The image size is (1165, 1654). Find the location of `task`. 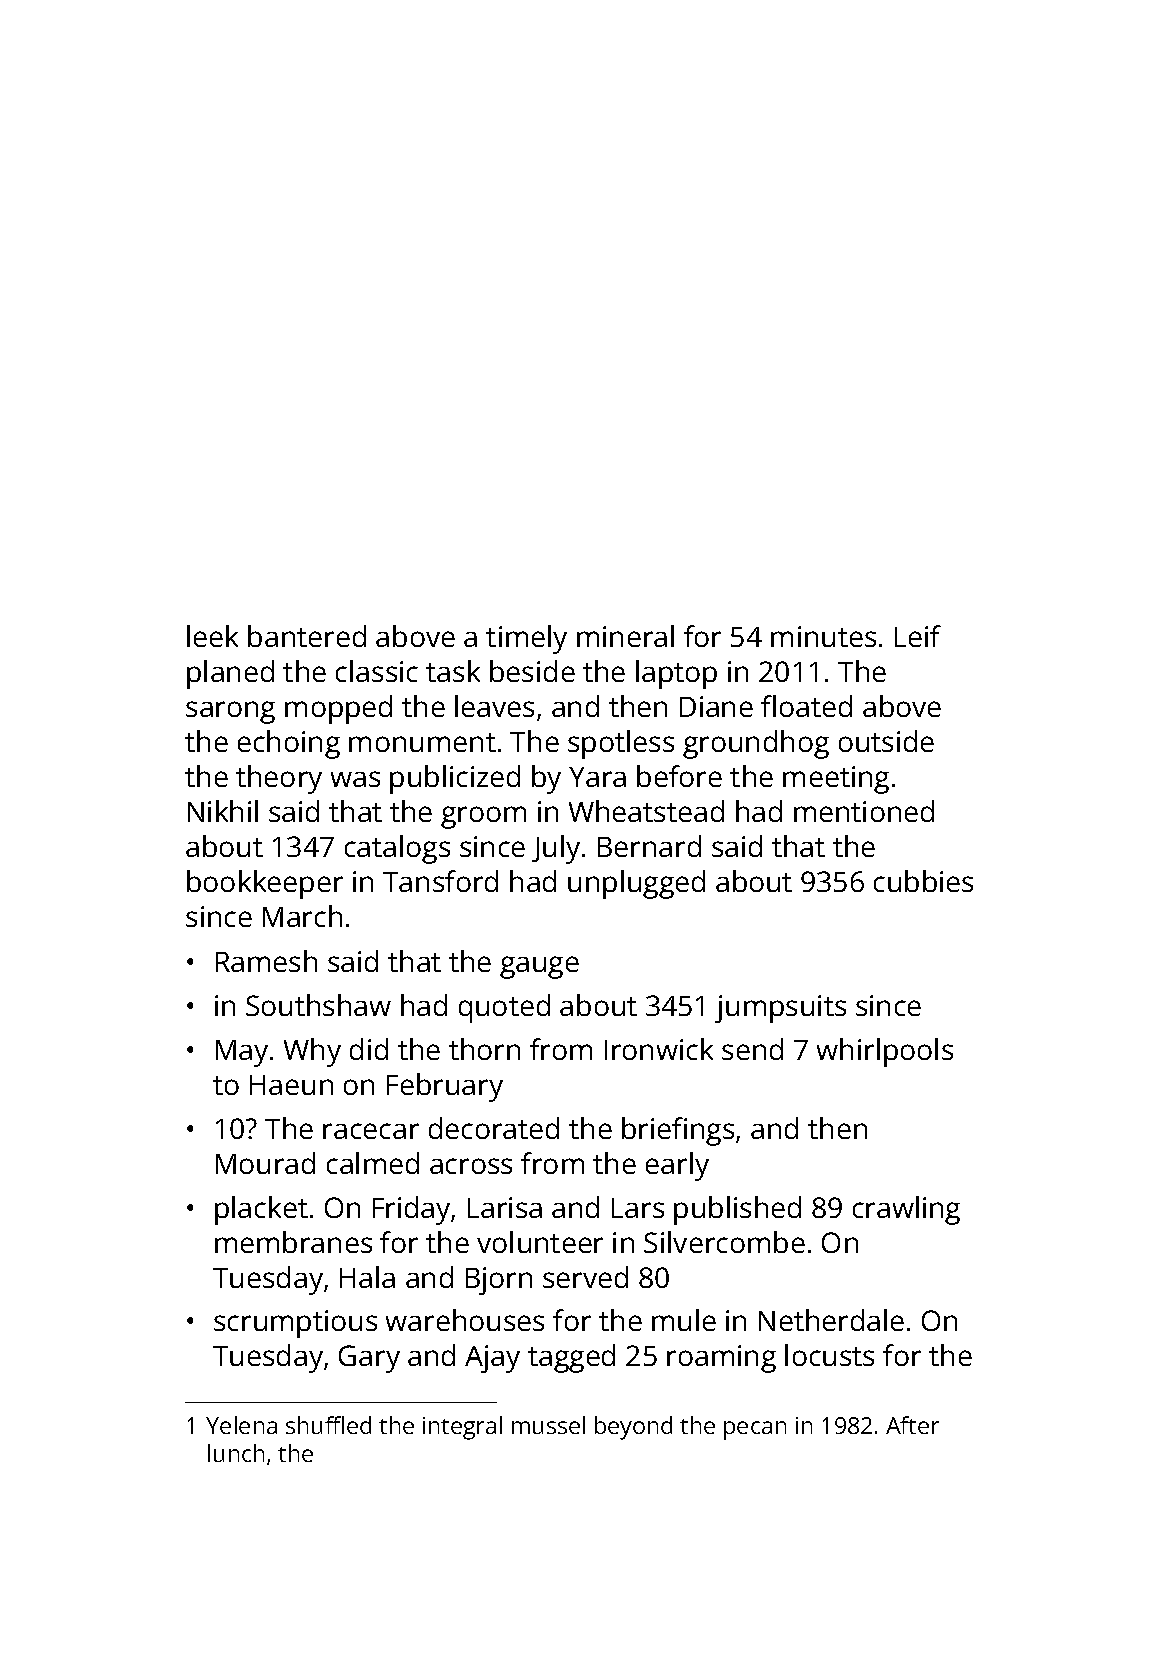

task is located at coordinates (453, 671).
